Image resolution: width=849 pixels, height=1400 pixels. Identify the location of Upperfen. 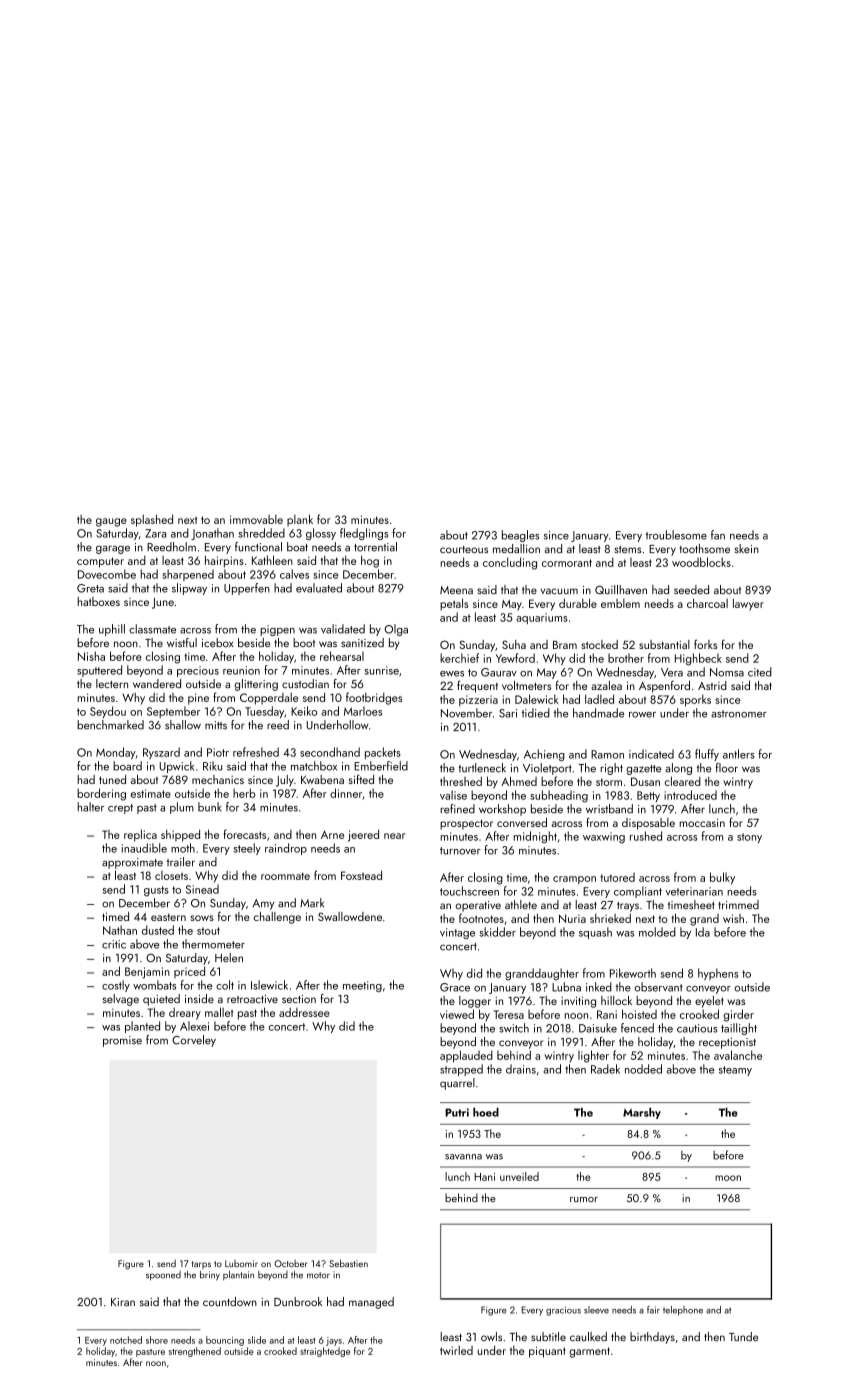
(247, 589).
